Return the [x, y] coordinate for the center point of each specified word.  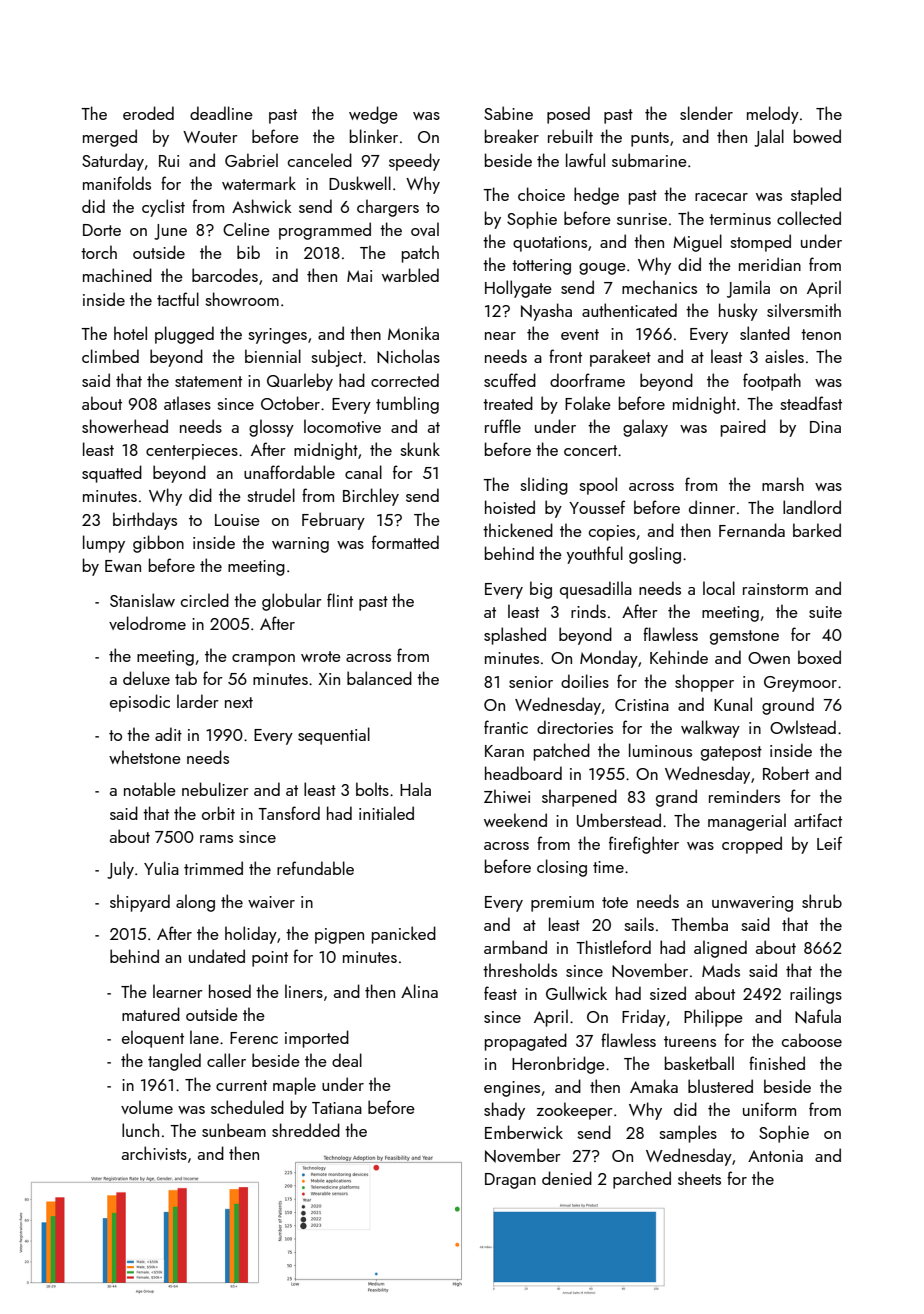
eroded [148, 113]
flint [340, 600]
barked [817, 530]
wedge [373, 115]
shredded [306, 1130]
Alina [419, 991]
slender [706, 113]
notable [150, 789]
